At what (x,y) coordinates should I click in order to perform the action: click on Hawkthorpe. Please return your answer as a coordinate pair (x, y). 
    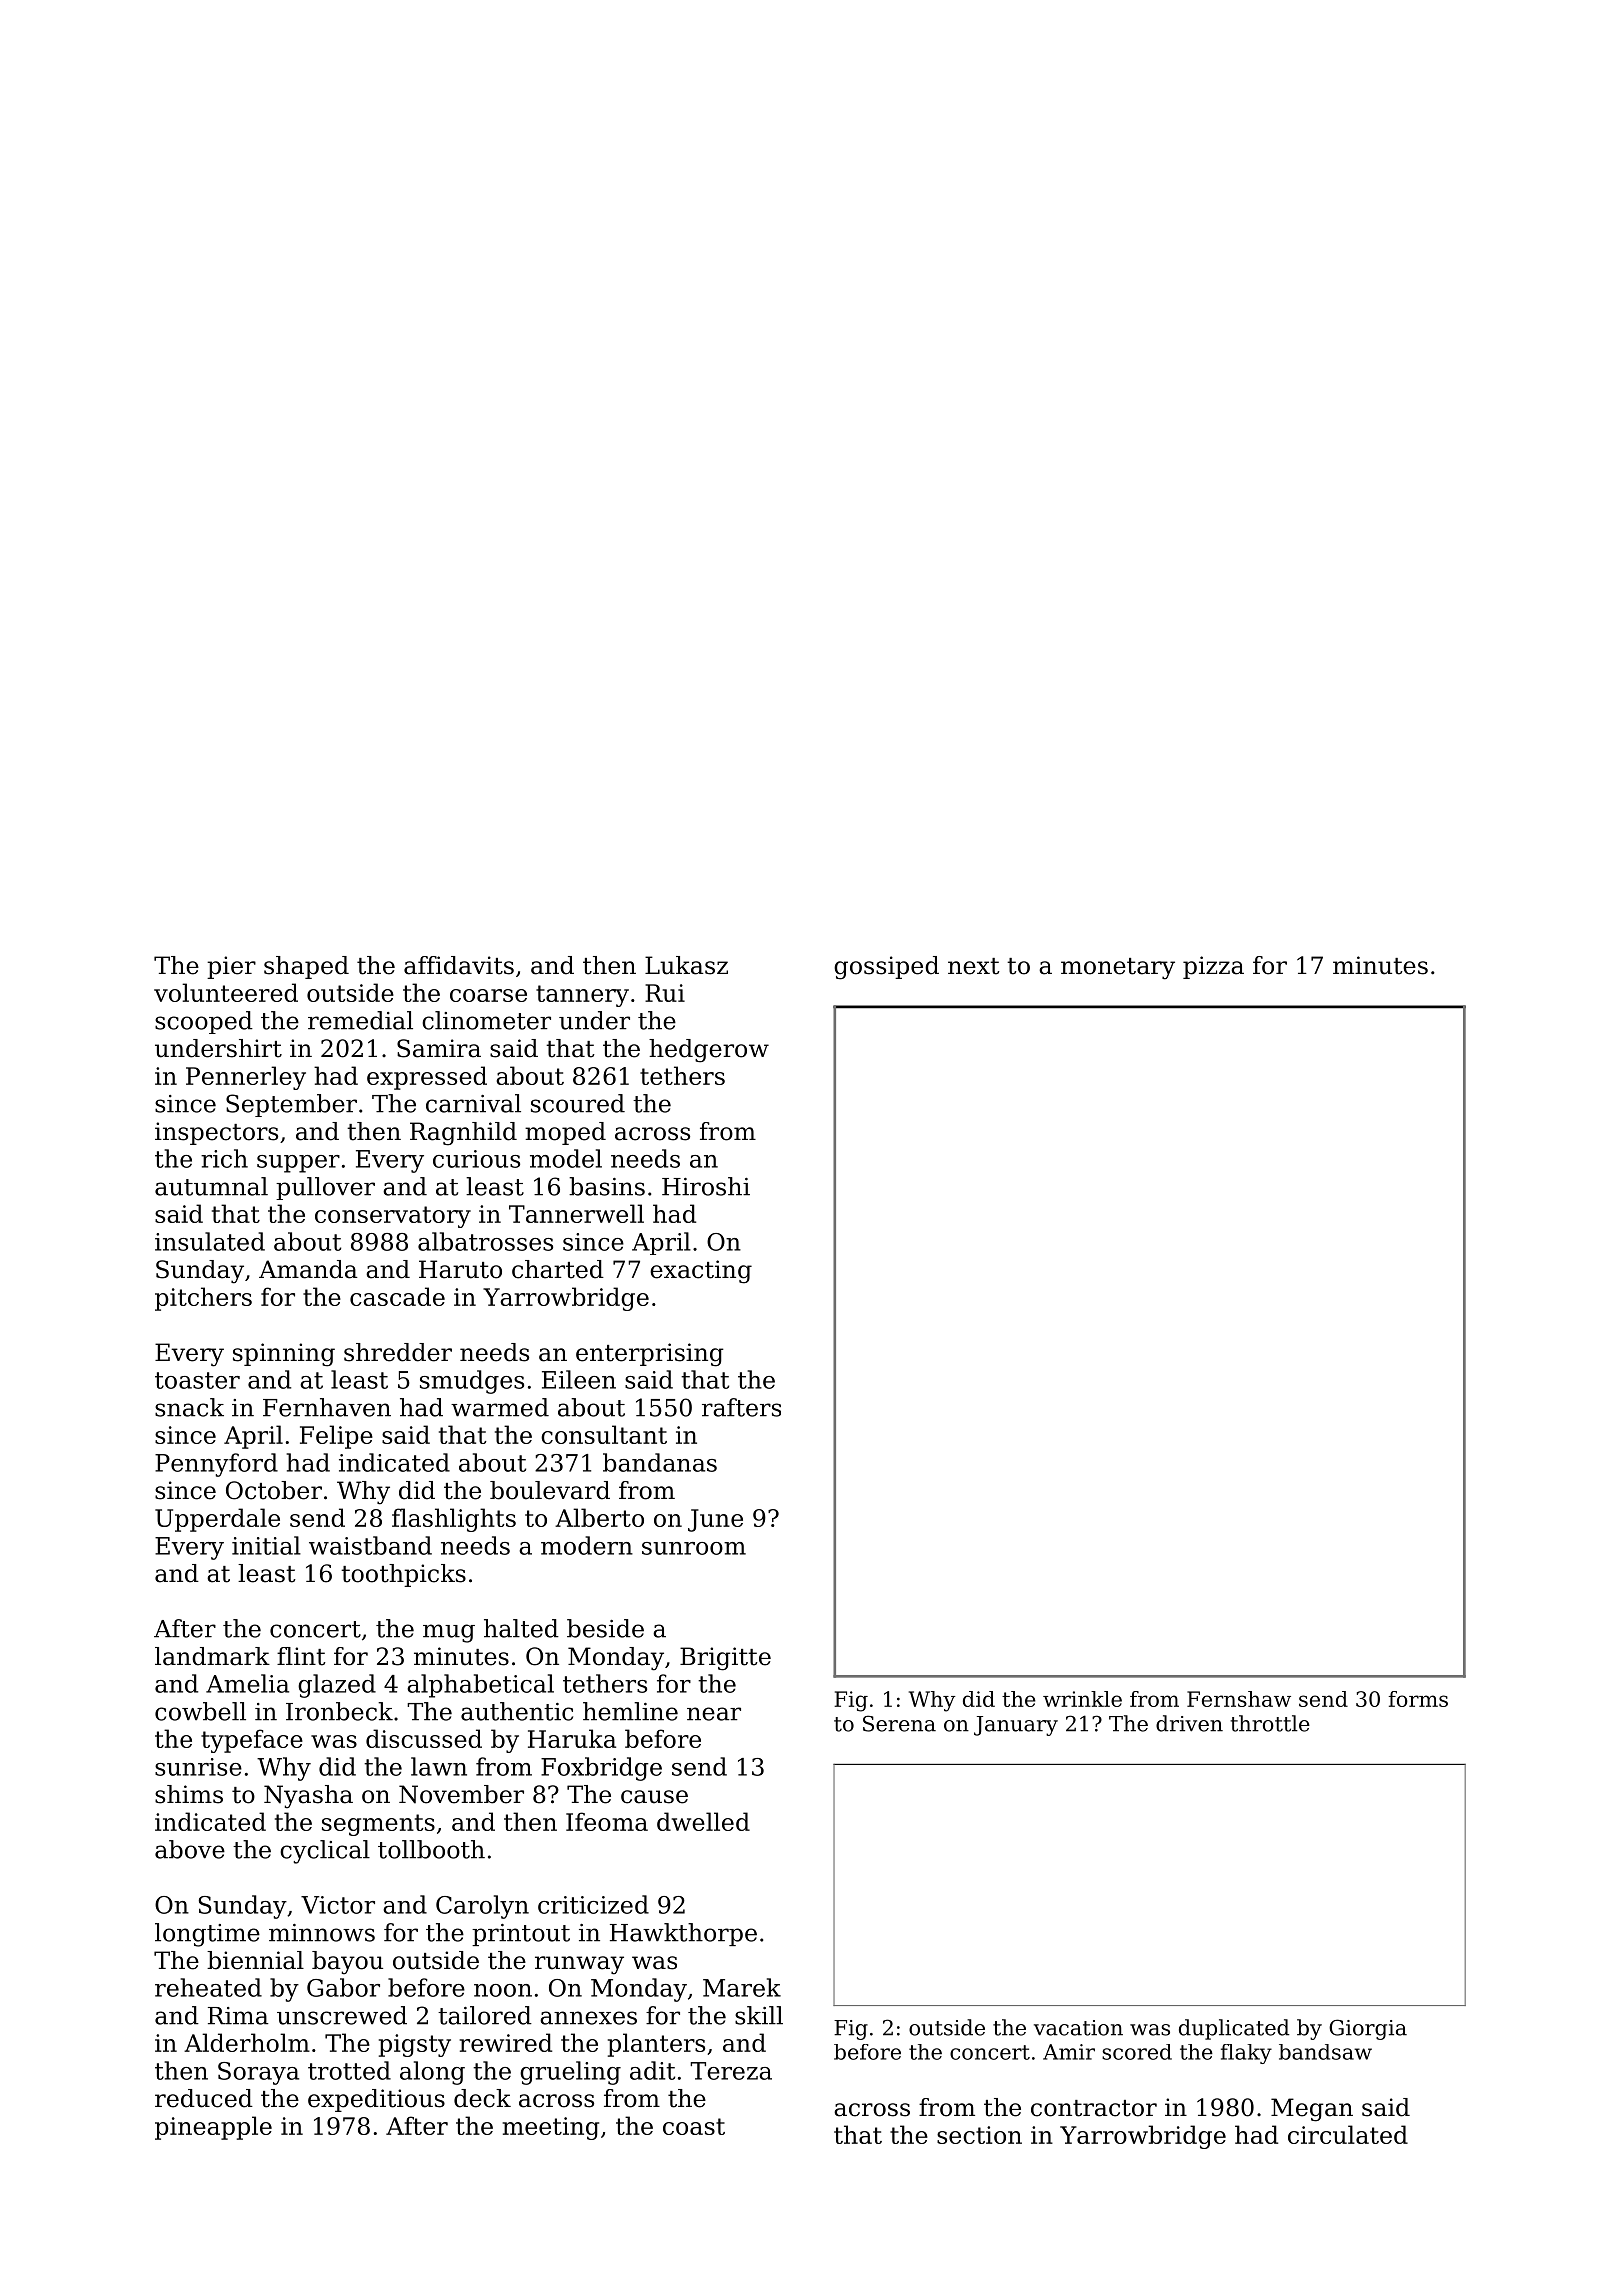
    Looking at the image, I should click on (683, 1934).
